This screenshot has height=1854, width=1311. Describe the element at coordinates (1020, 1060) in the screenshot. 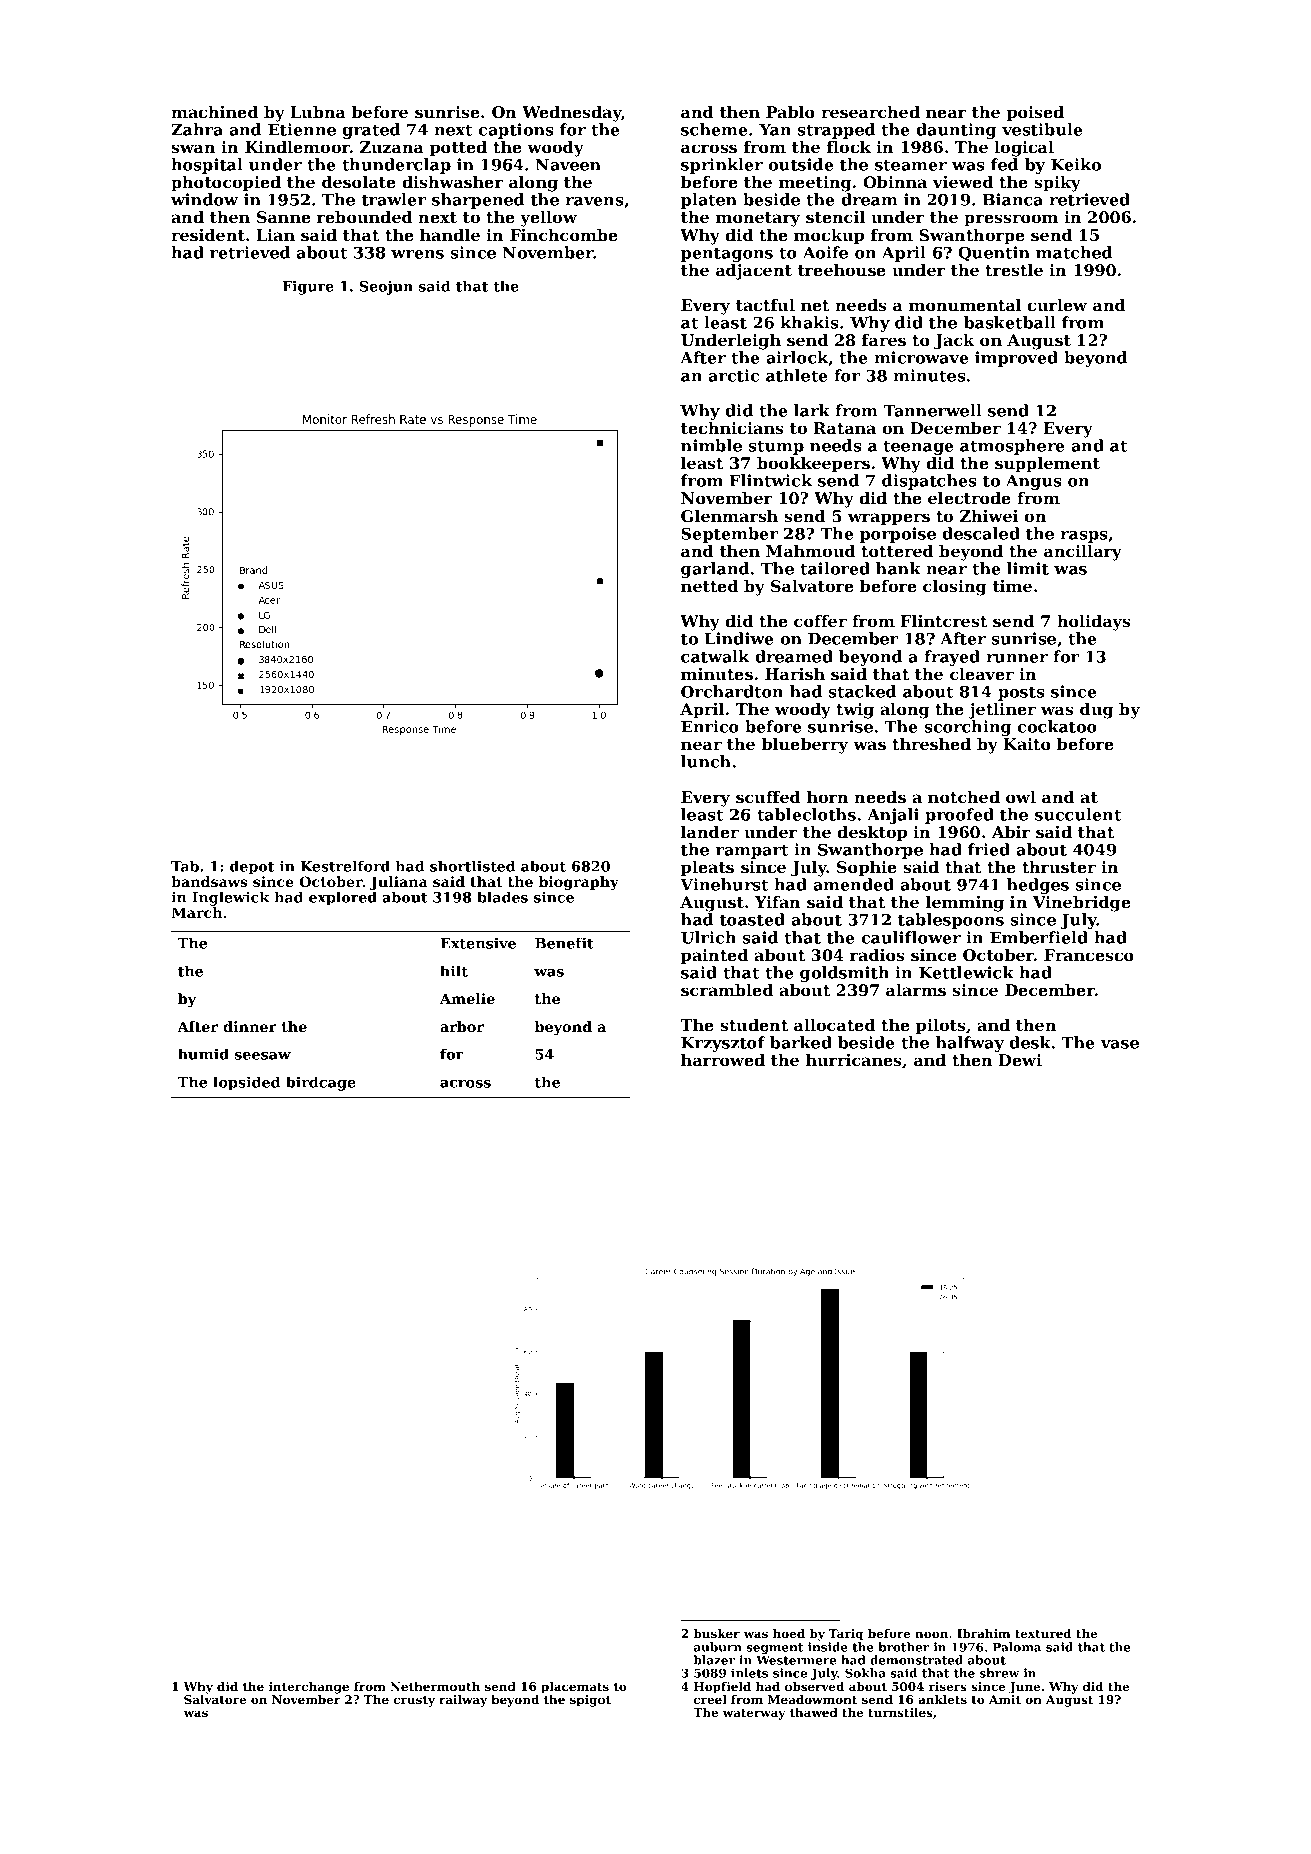

I see `Dewi` at that location.
